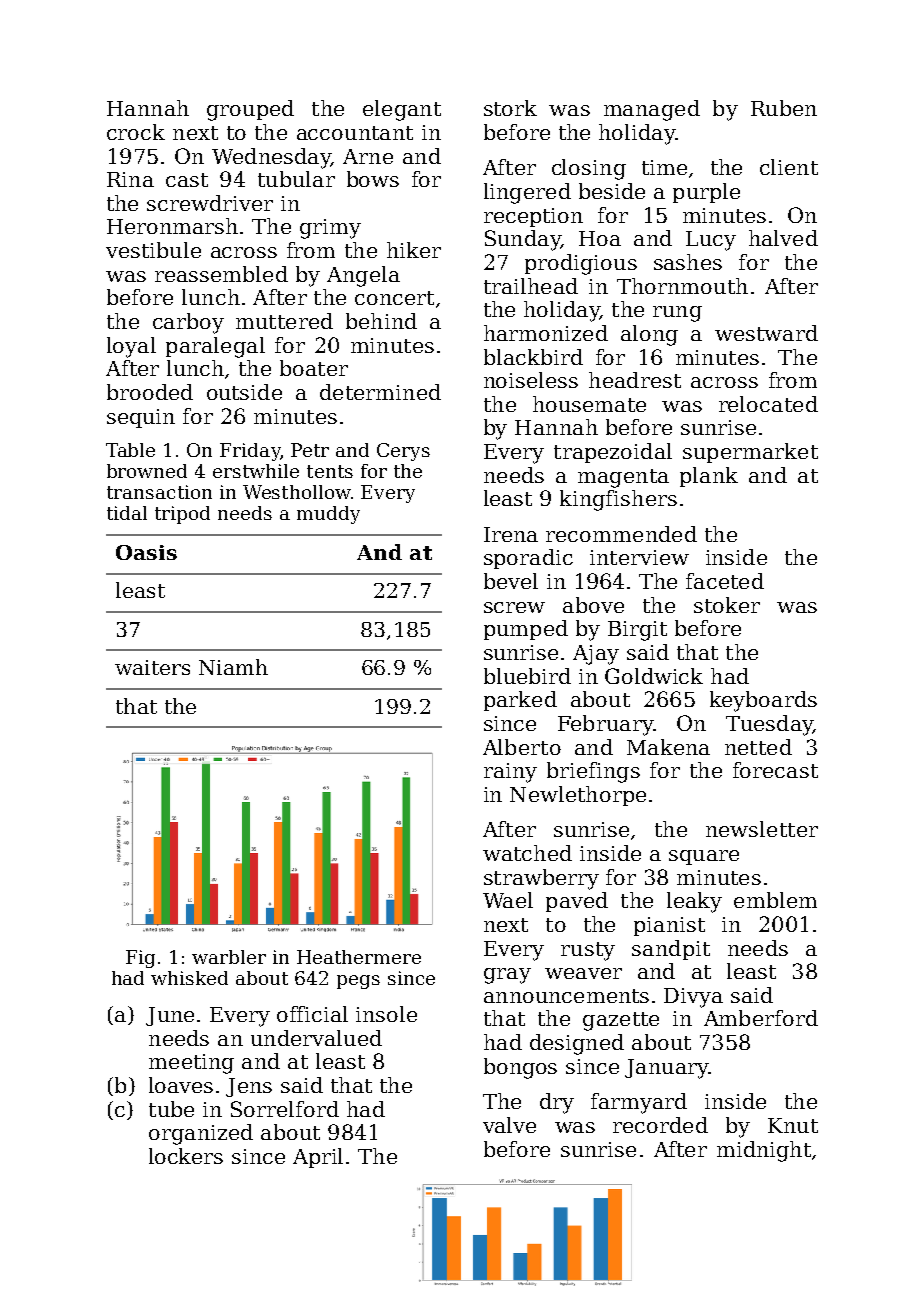 This screenshot has height=1311, width=924. I want to click on lockers, so click(186, 1156).
